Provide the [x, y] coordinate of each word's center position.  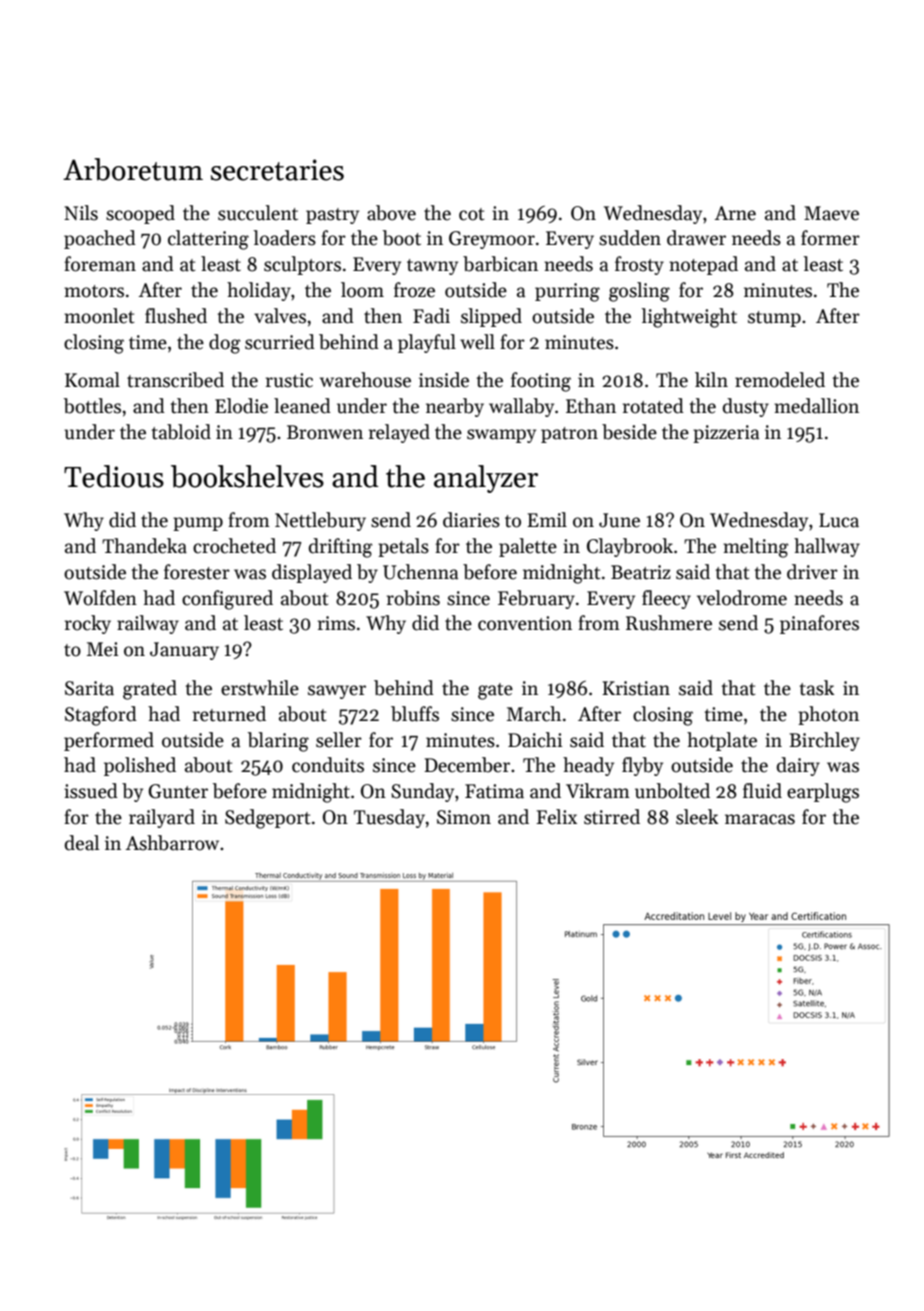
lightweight [689, 318]
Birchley [824, 741]
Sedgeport [268, 819]
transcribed [175, 380]
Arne [735, 213]
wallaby [521, 407]
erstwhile [260, 688]
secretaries [277, 170]
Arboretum [133, 169]
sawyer [337, 692]
